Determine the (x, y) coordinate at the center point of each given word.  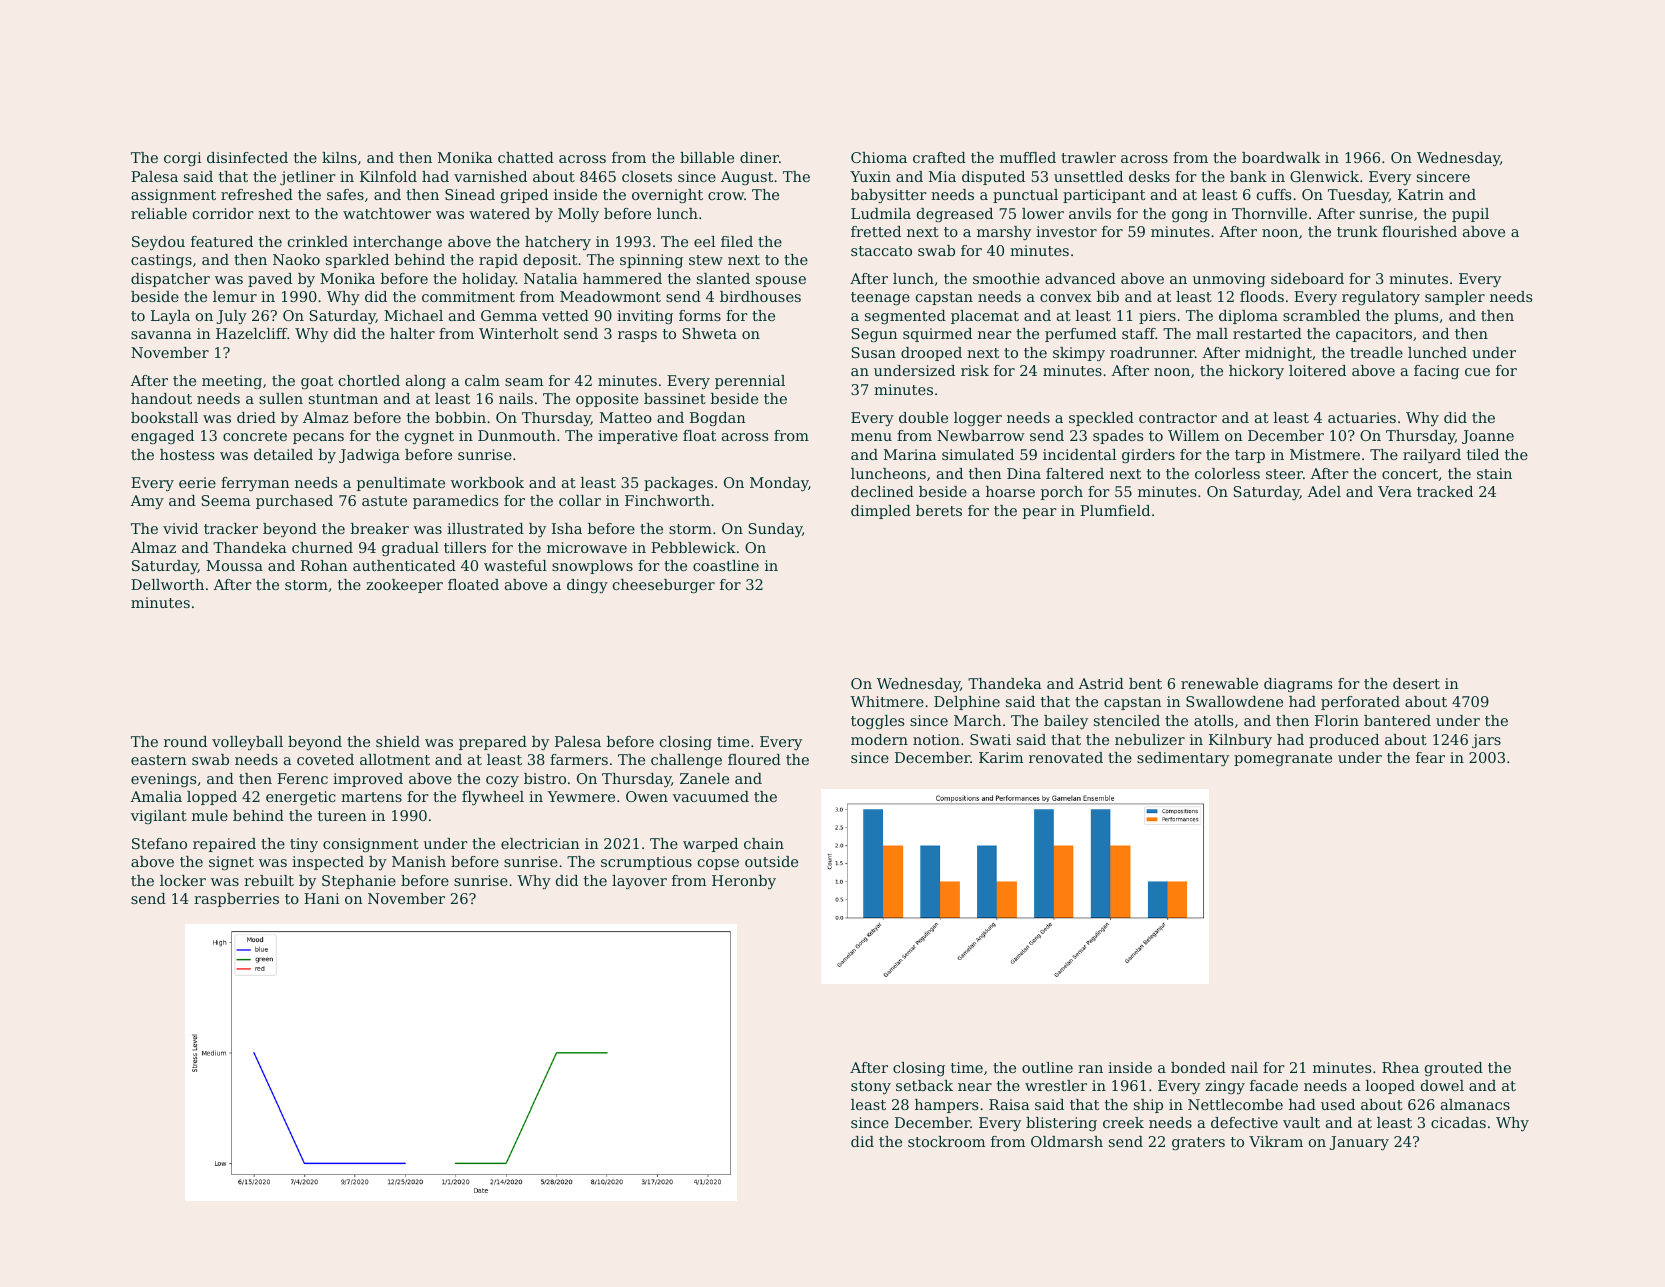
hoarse (1010, 491)
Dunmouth (517, 435)
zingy (1225, 1087)
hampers (946, 1106)
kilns (339, 157)
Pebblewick (693, 547)
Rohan (324, 565)
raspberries (236, 900)
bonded (1198, 1067)
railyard (1432, 456)
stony (871, 1087)
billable (707, 157)
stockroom (946, 1141)
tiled (1483, 454)
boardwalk (1281, 157)
